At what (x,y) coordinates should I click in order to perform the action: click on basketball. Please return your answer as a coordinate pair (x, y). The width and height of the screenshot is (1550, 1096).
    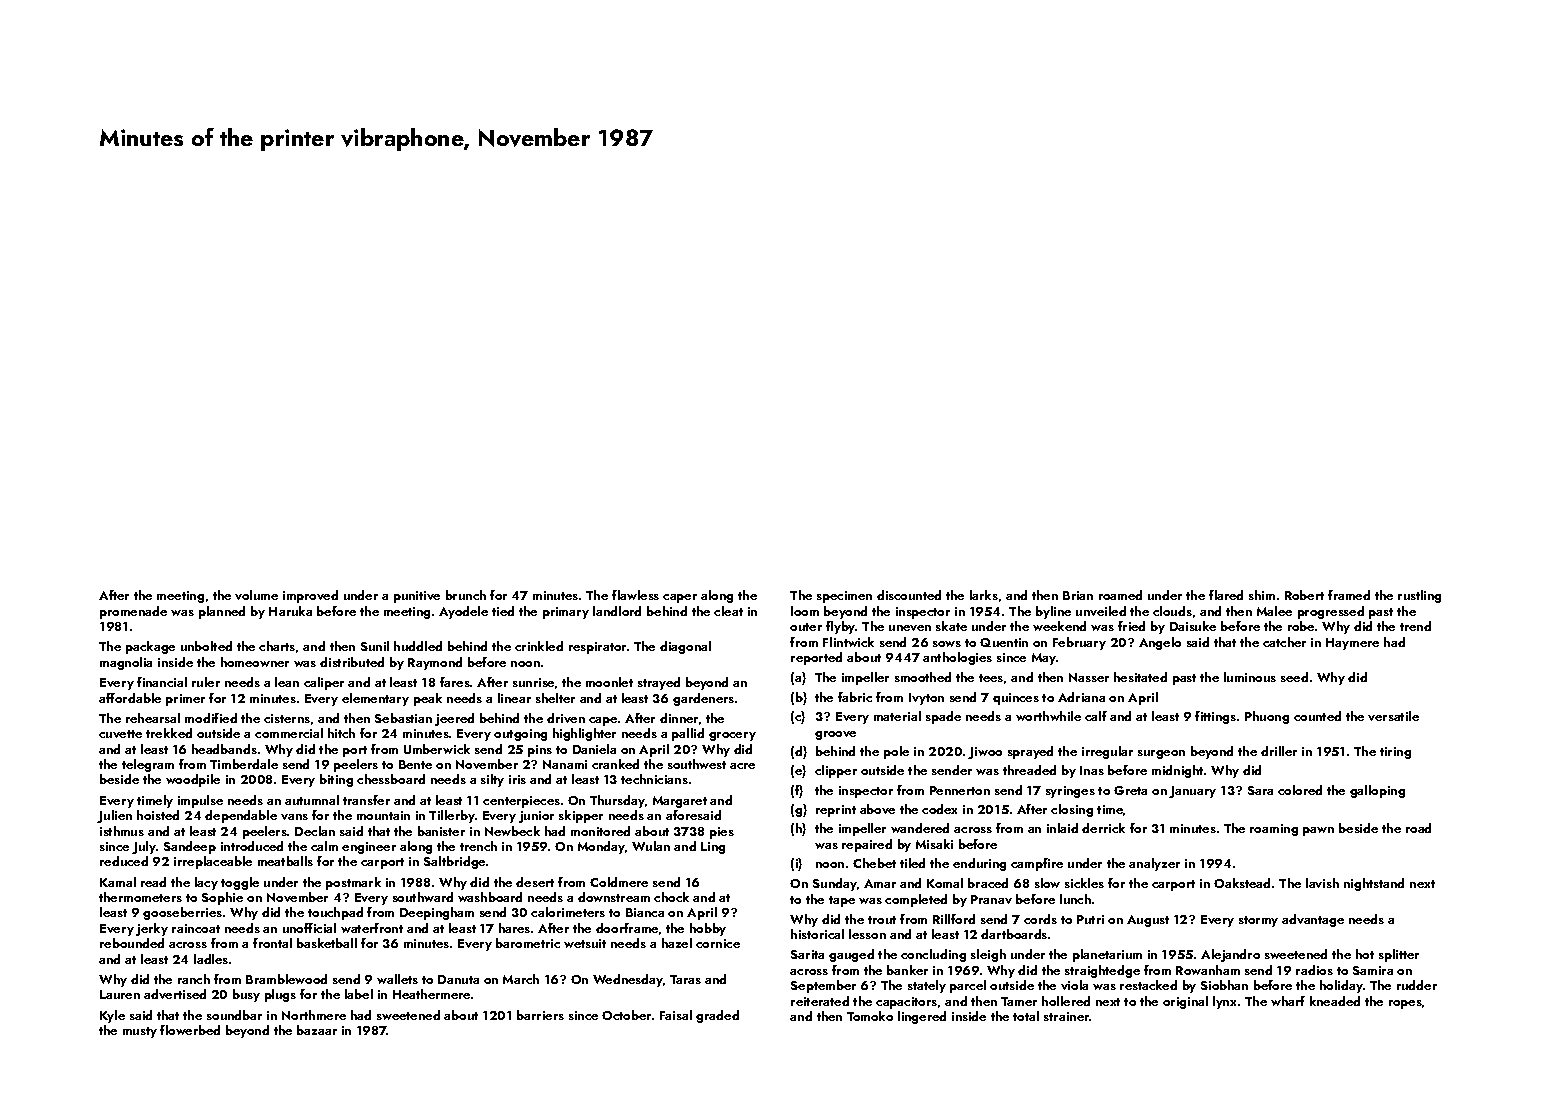
    Looking at the image, I should click on (327, 943).
